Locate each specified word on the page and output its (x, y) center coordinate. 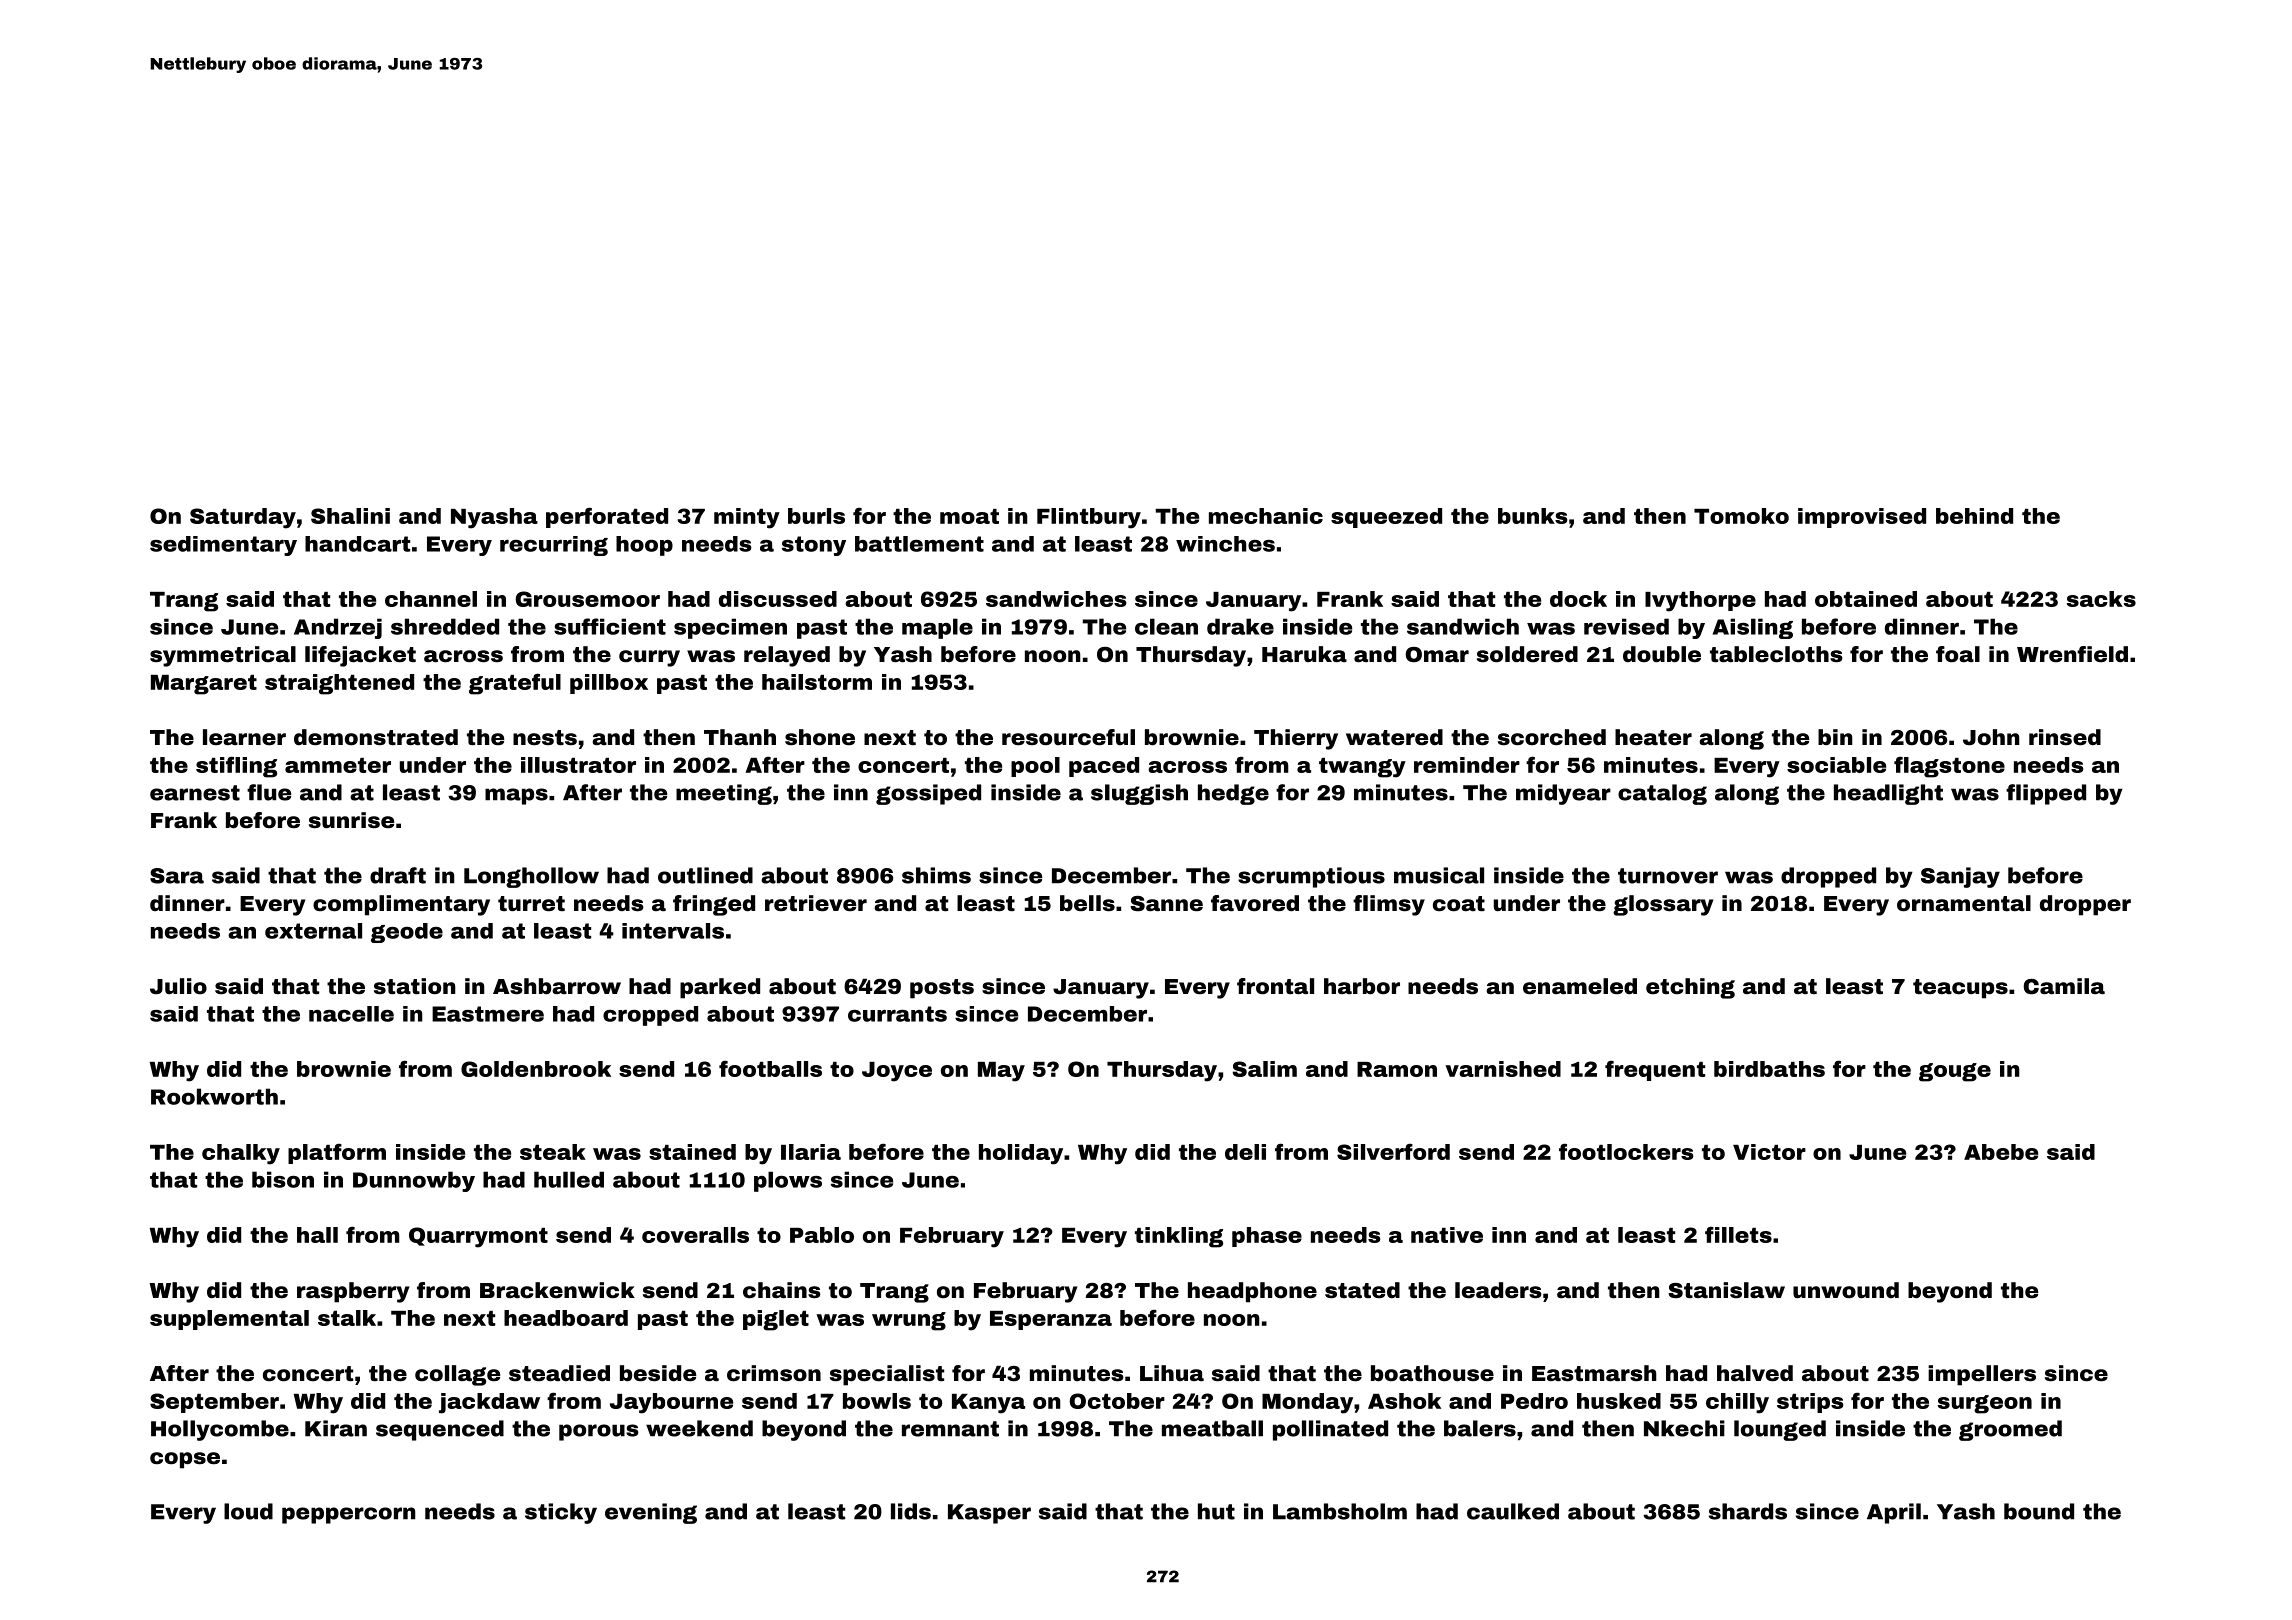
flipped (2046, 794)
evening (651, 1513)
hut (1216, 1511)
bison (283, 1179)
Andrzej (338, 628)
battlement (919, 544)
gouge (1955, 1072)
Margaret (204, 685)
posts (942, 989)
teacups (1960, 989)
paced (1104, 767)
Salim (1264, 1069)
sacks (2101, 599)
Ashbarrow (557, 986)
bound (2039, 1511)
